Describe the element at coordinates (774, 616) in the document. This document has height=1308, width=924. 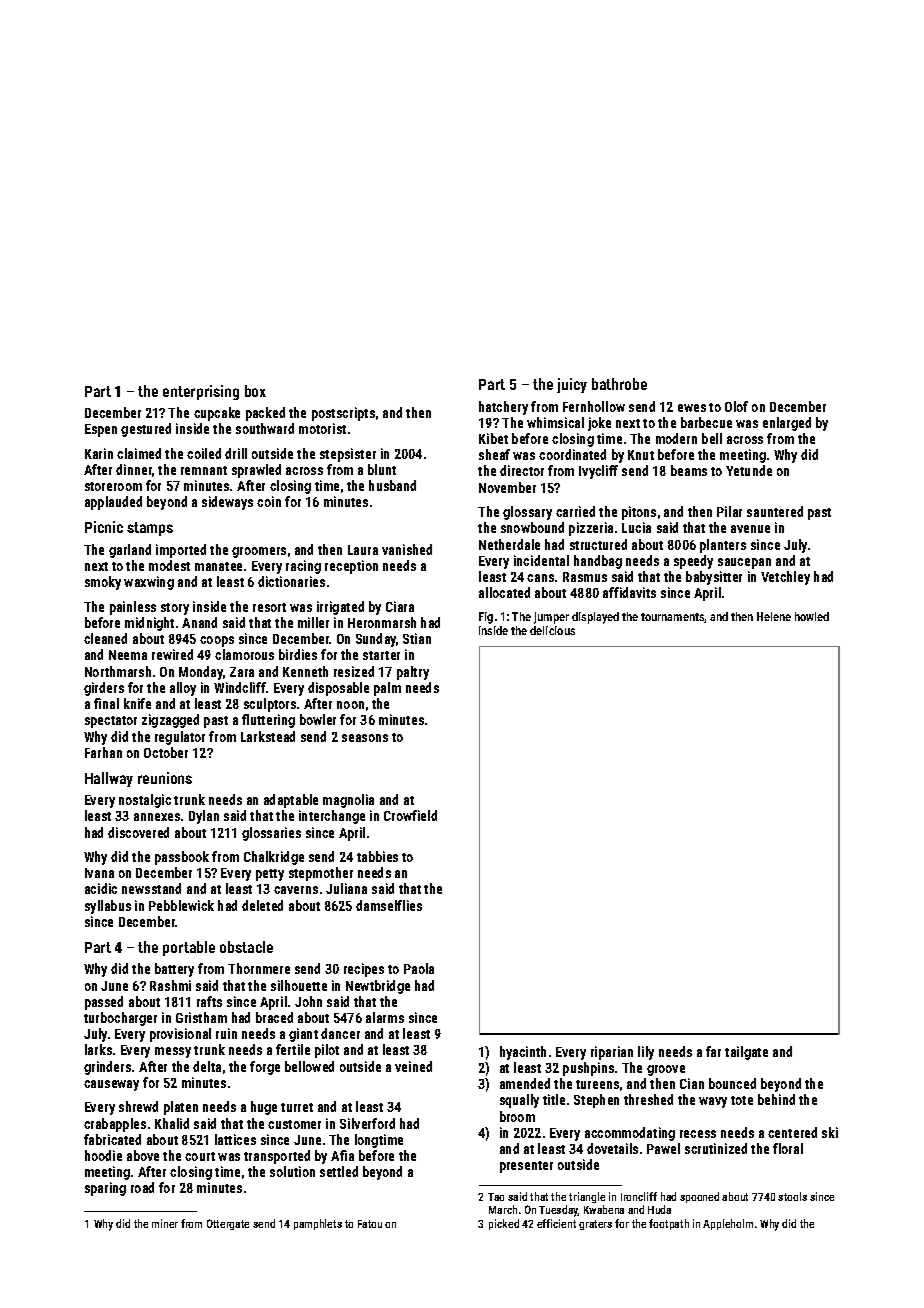
I see `Helene` at that location.
